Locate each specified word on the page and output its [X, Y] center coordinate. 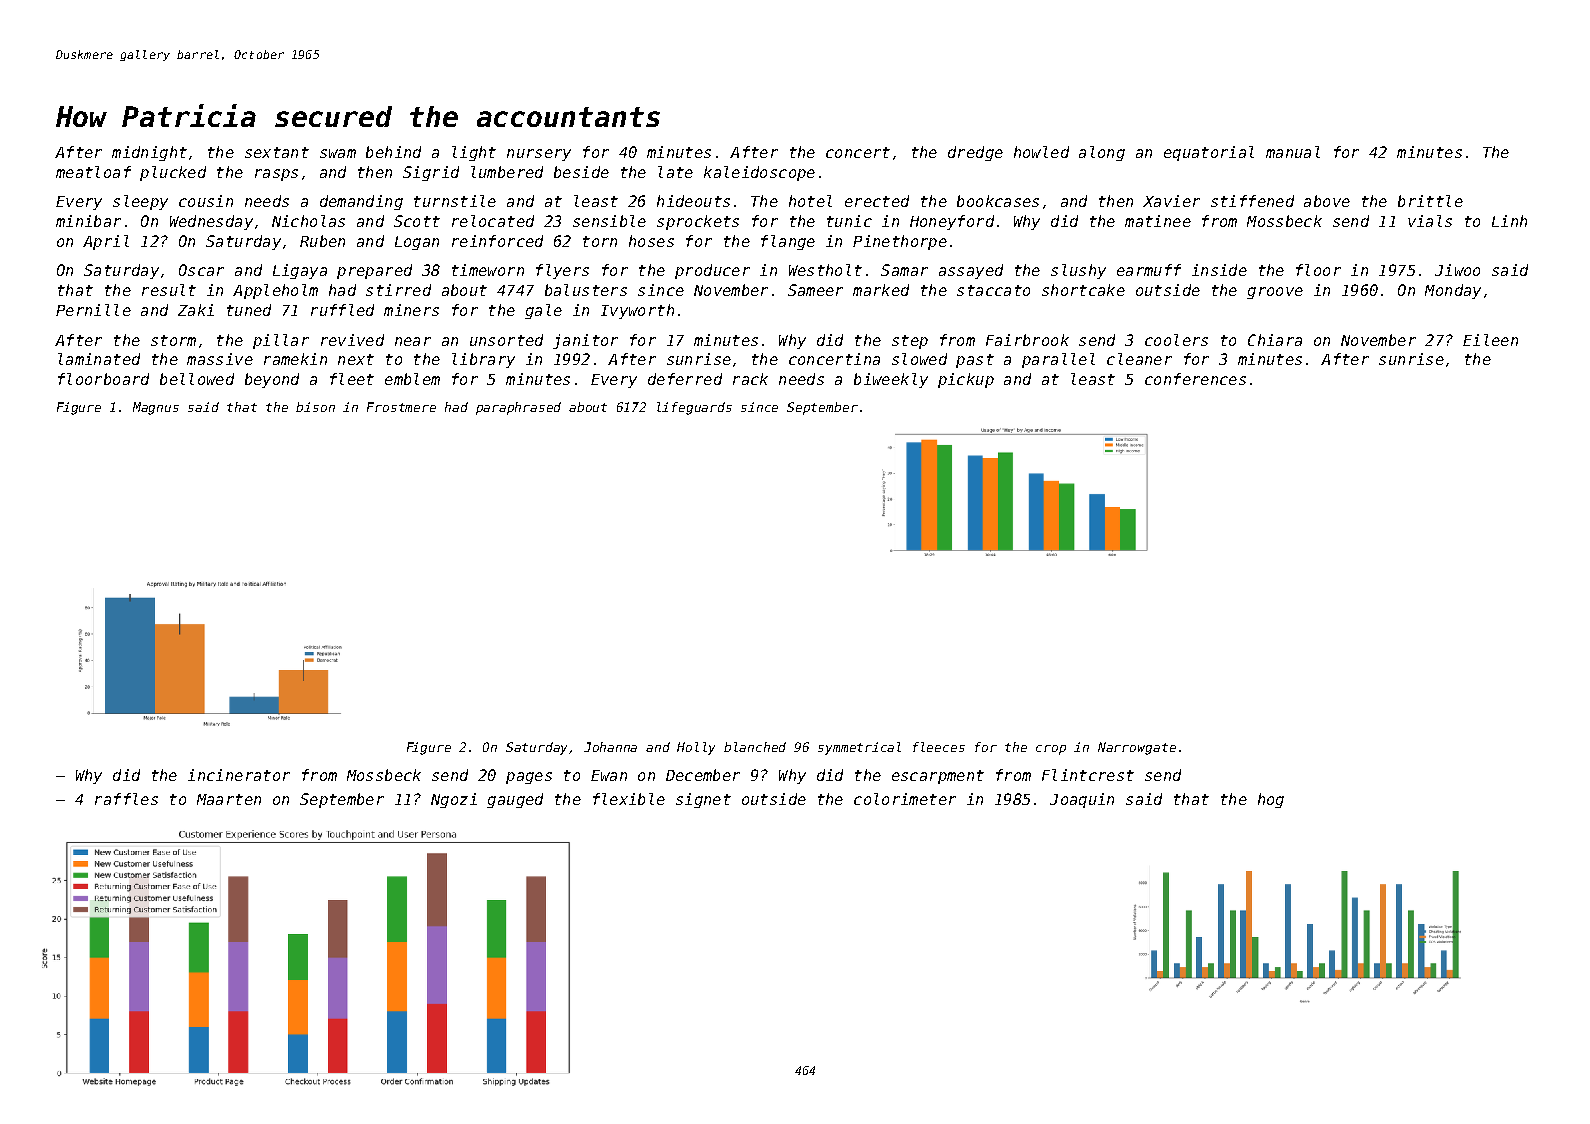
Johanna [610, 747]
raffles [126, 799]
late [675, 172]
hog [1271, 800]
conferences [1195, 379]
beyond [272, 380]
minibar [88, 221]
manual [1293, 152]
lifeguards [694, 408]
